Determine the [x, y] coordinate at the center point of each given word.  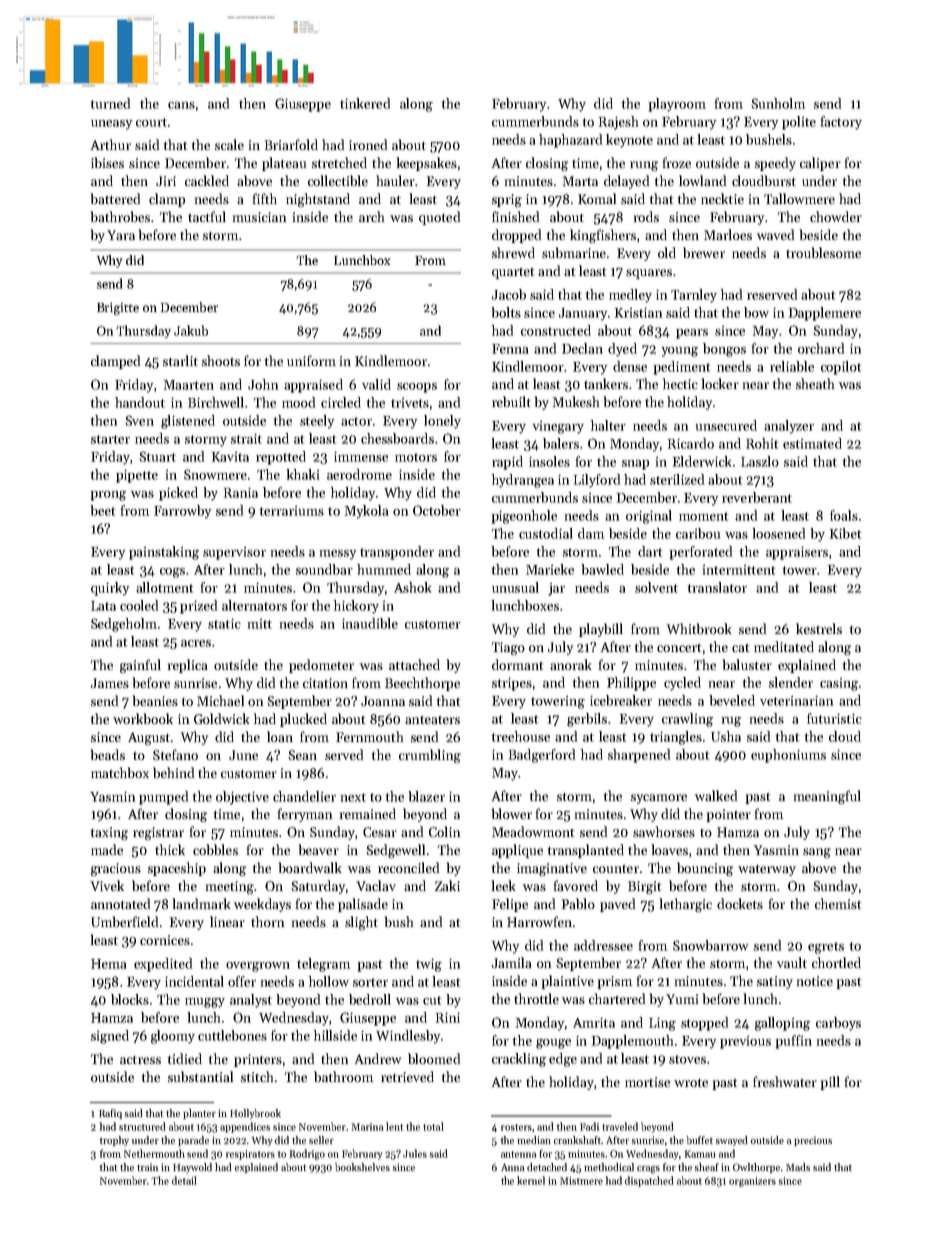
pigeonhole [524, 517]
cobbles [215, 849]
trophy [114, 1141]
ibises [107, 162]
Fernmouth [369, 736]
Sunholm [778, 103]
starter [110, 439]
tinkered [365, 103]
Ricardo [691, 443]
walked [716, 795]
